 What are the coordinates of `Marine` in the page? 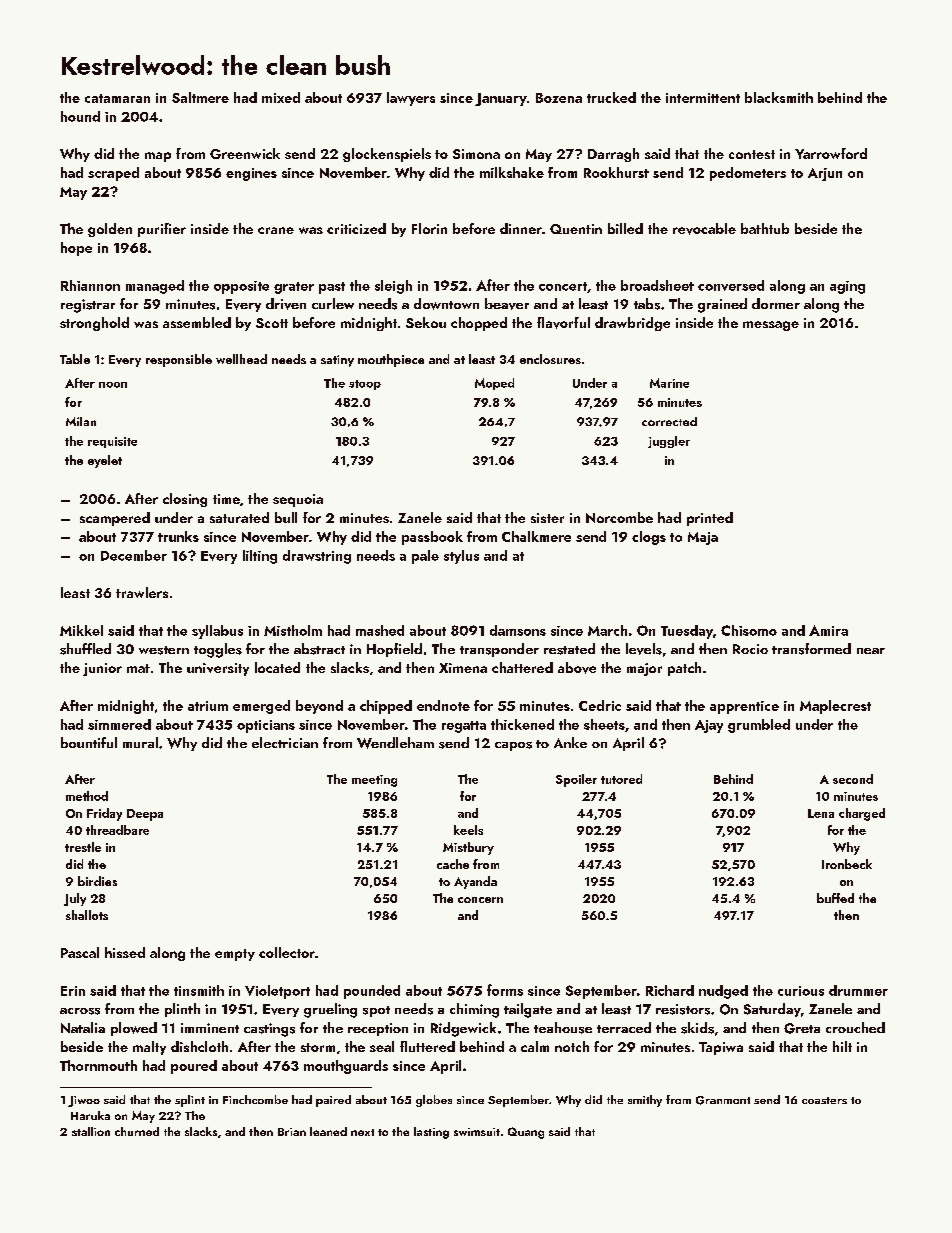 It's located at (669, 383).
